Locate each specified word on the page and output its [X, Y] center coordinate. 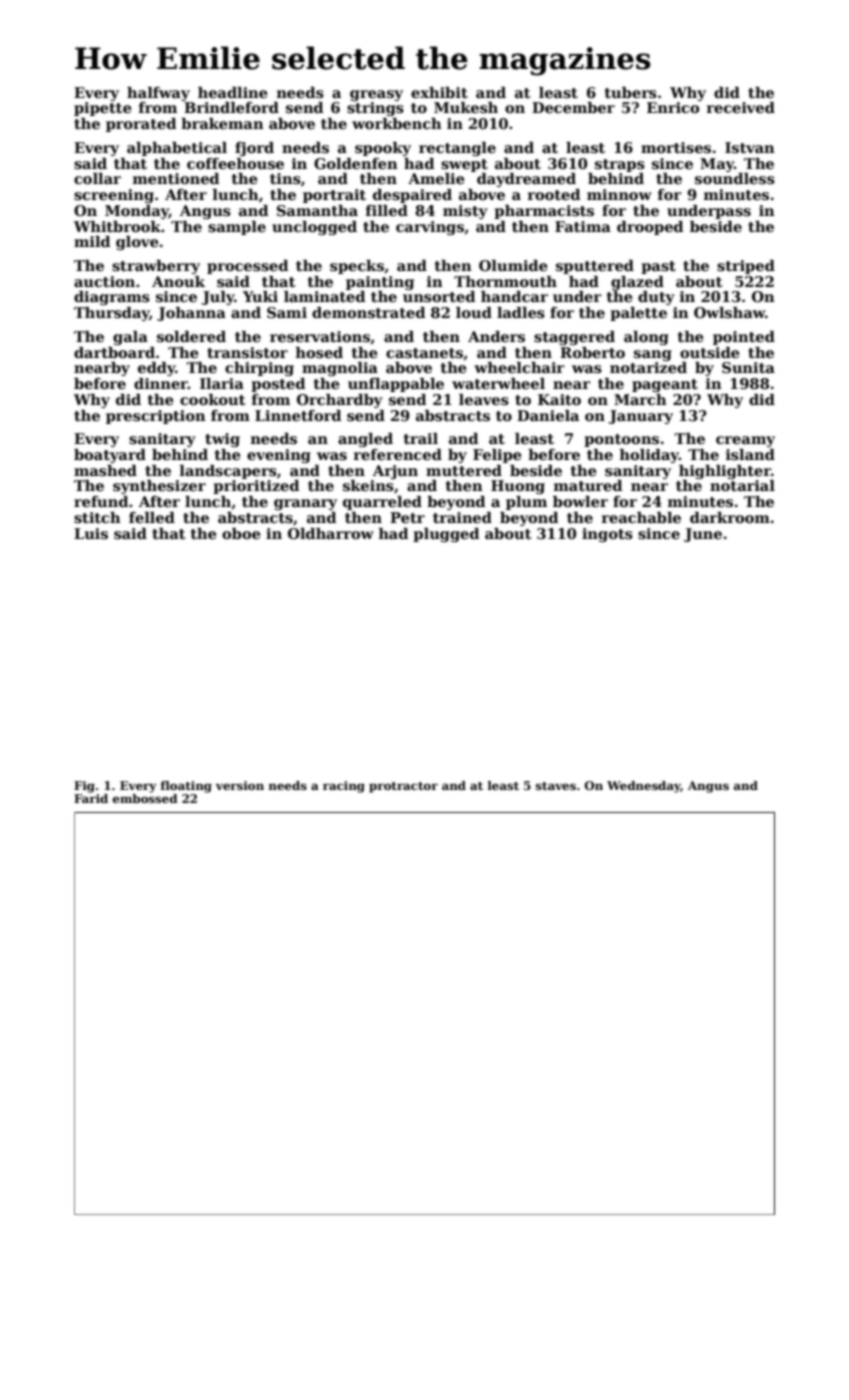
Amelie [436, 178]
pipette [103, 109]
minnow [619, 194]
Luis [91, 533]
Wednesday [644, 787]
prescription [156, 417]
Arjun [395, 472]
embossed [145, 798]
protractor [403, 787]
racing [344, 787]
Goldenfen [356, 163]
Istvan [750, 147]
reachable [641, 517]
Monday [137, 212]
